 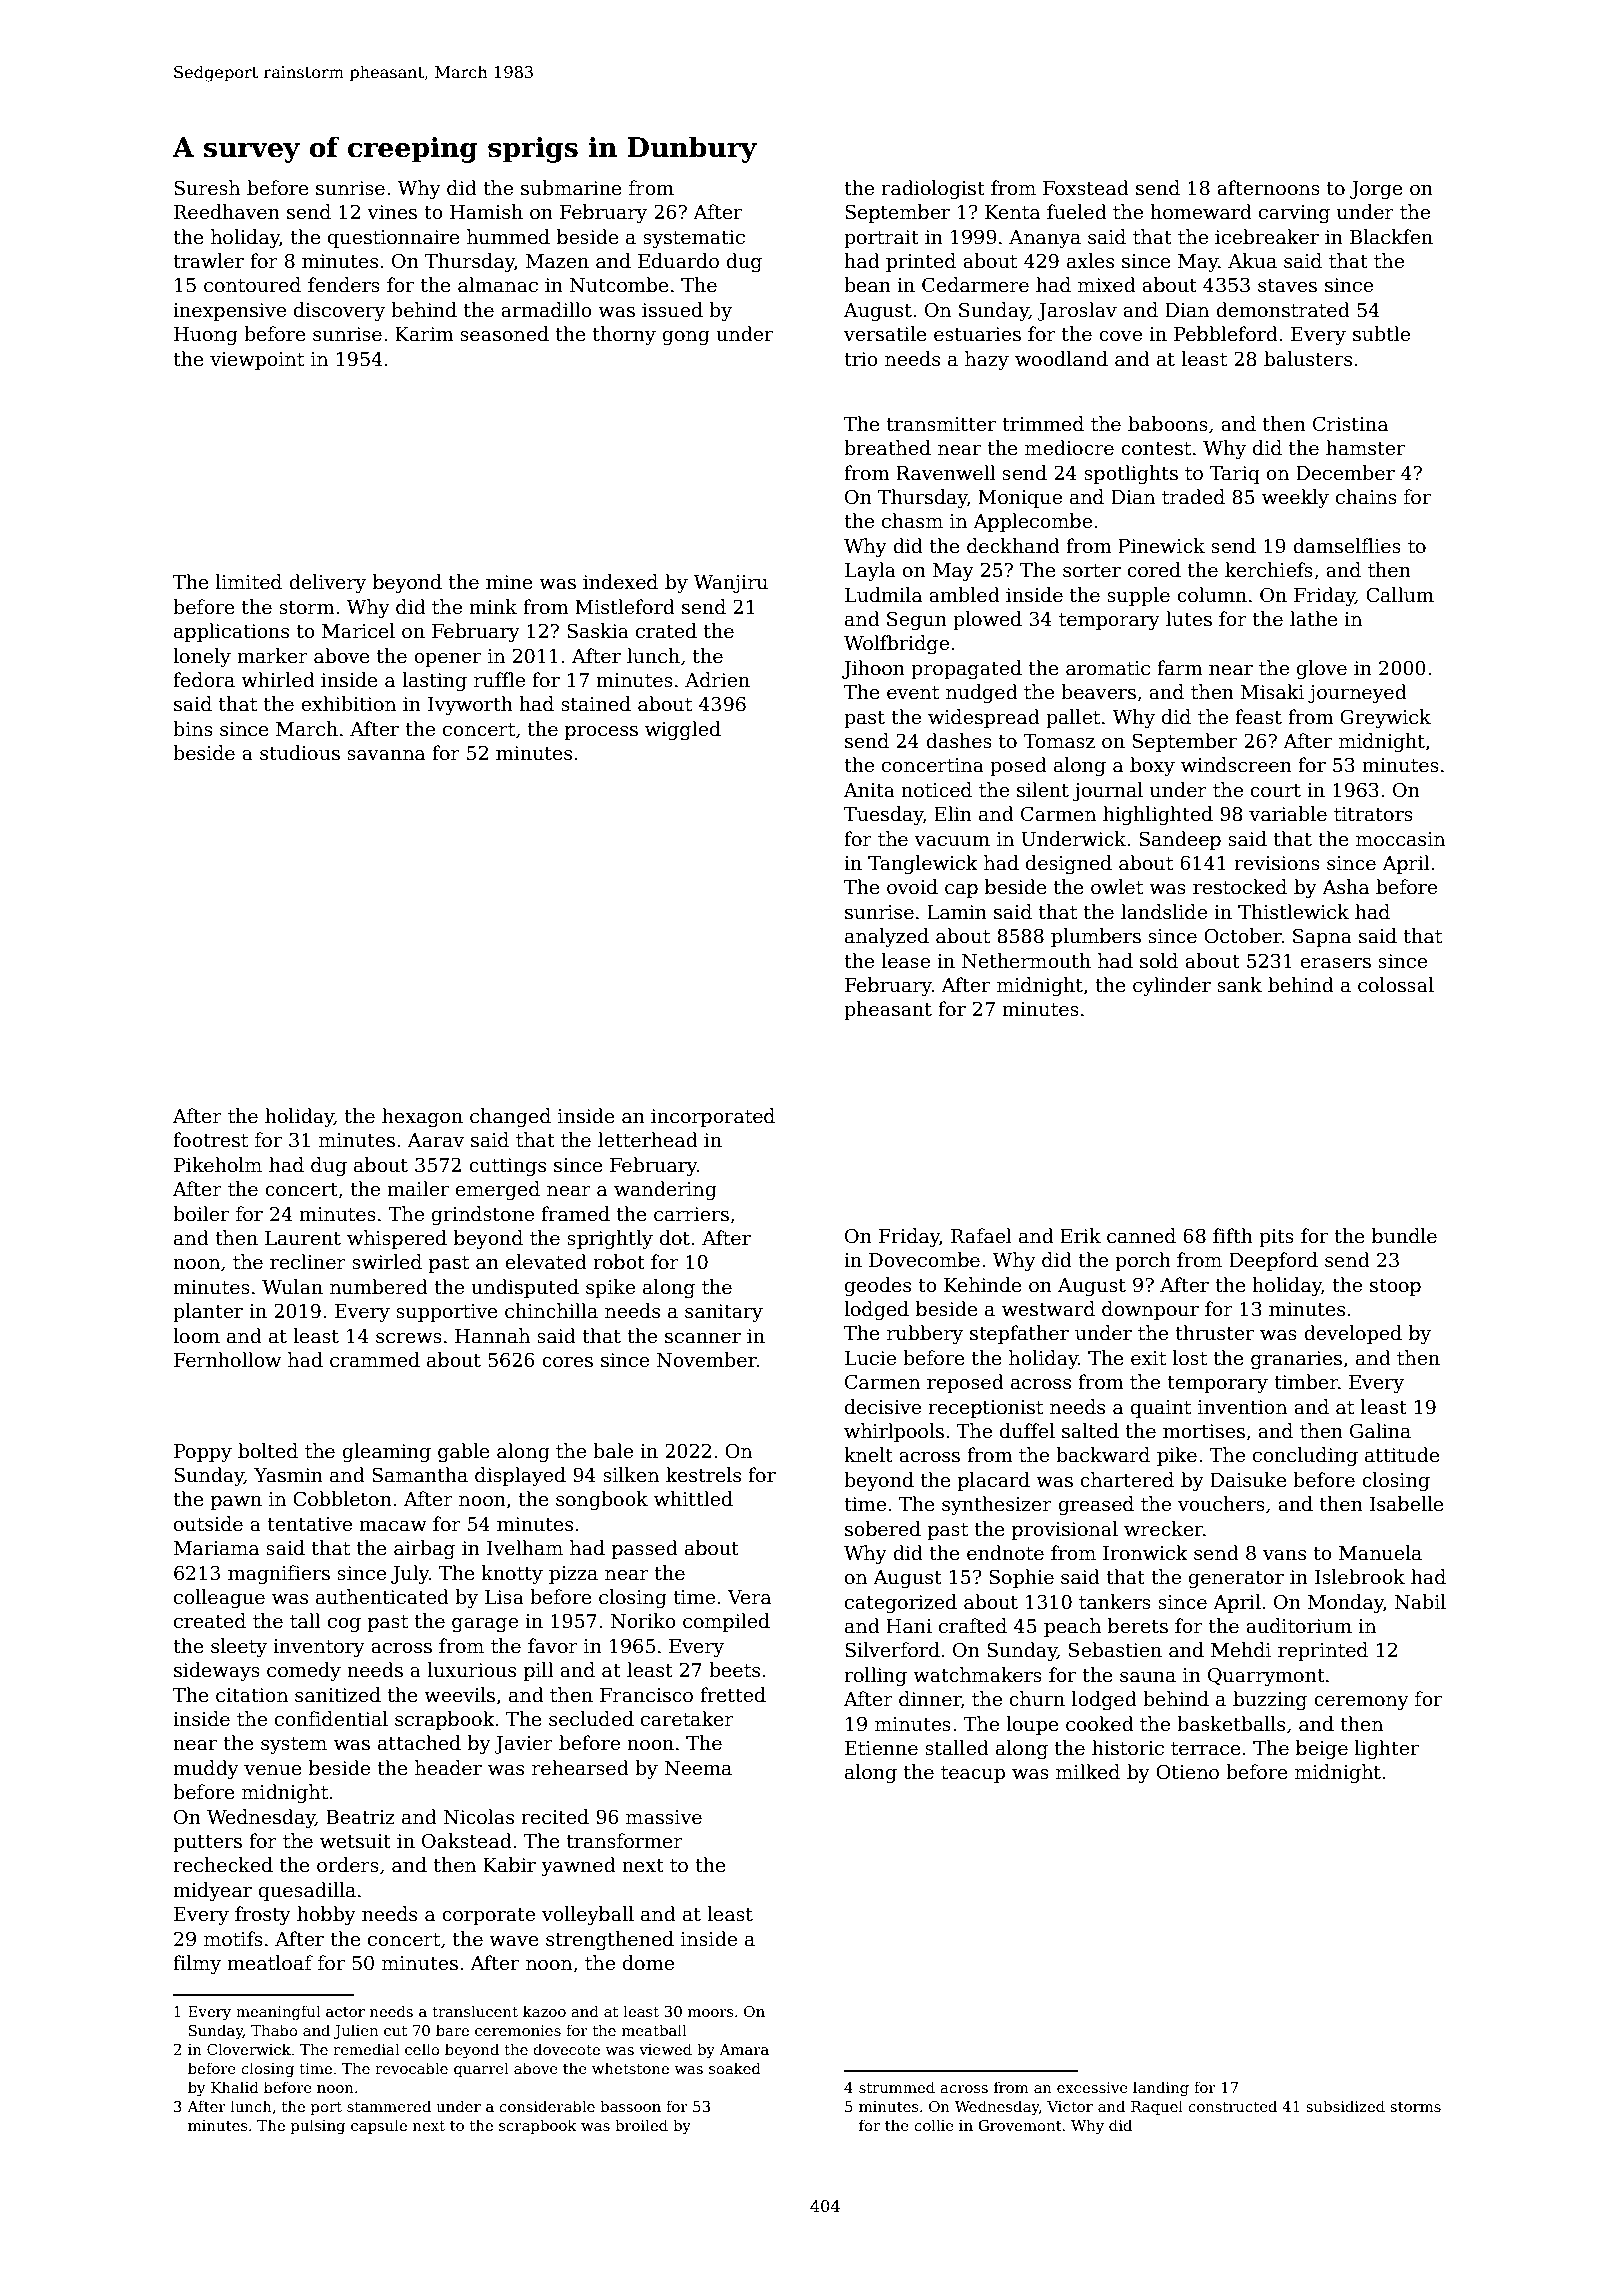 I want to click on hexagon, so click(x=422, y=1117).
